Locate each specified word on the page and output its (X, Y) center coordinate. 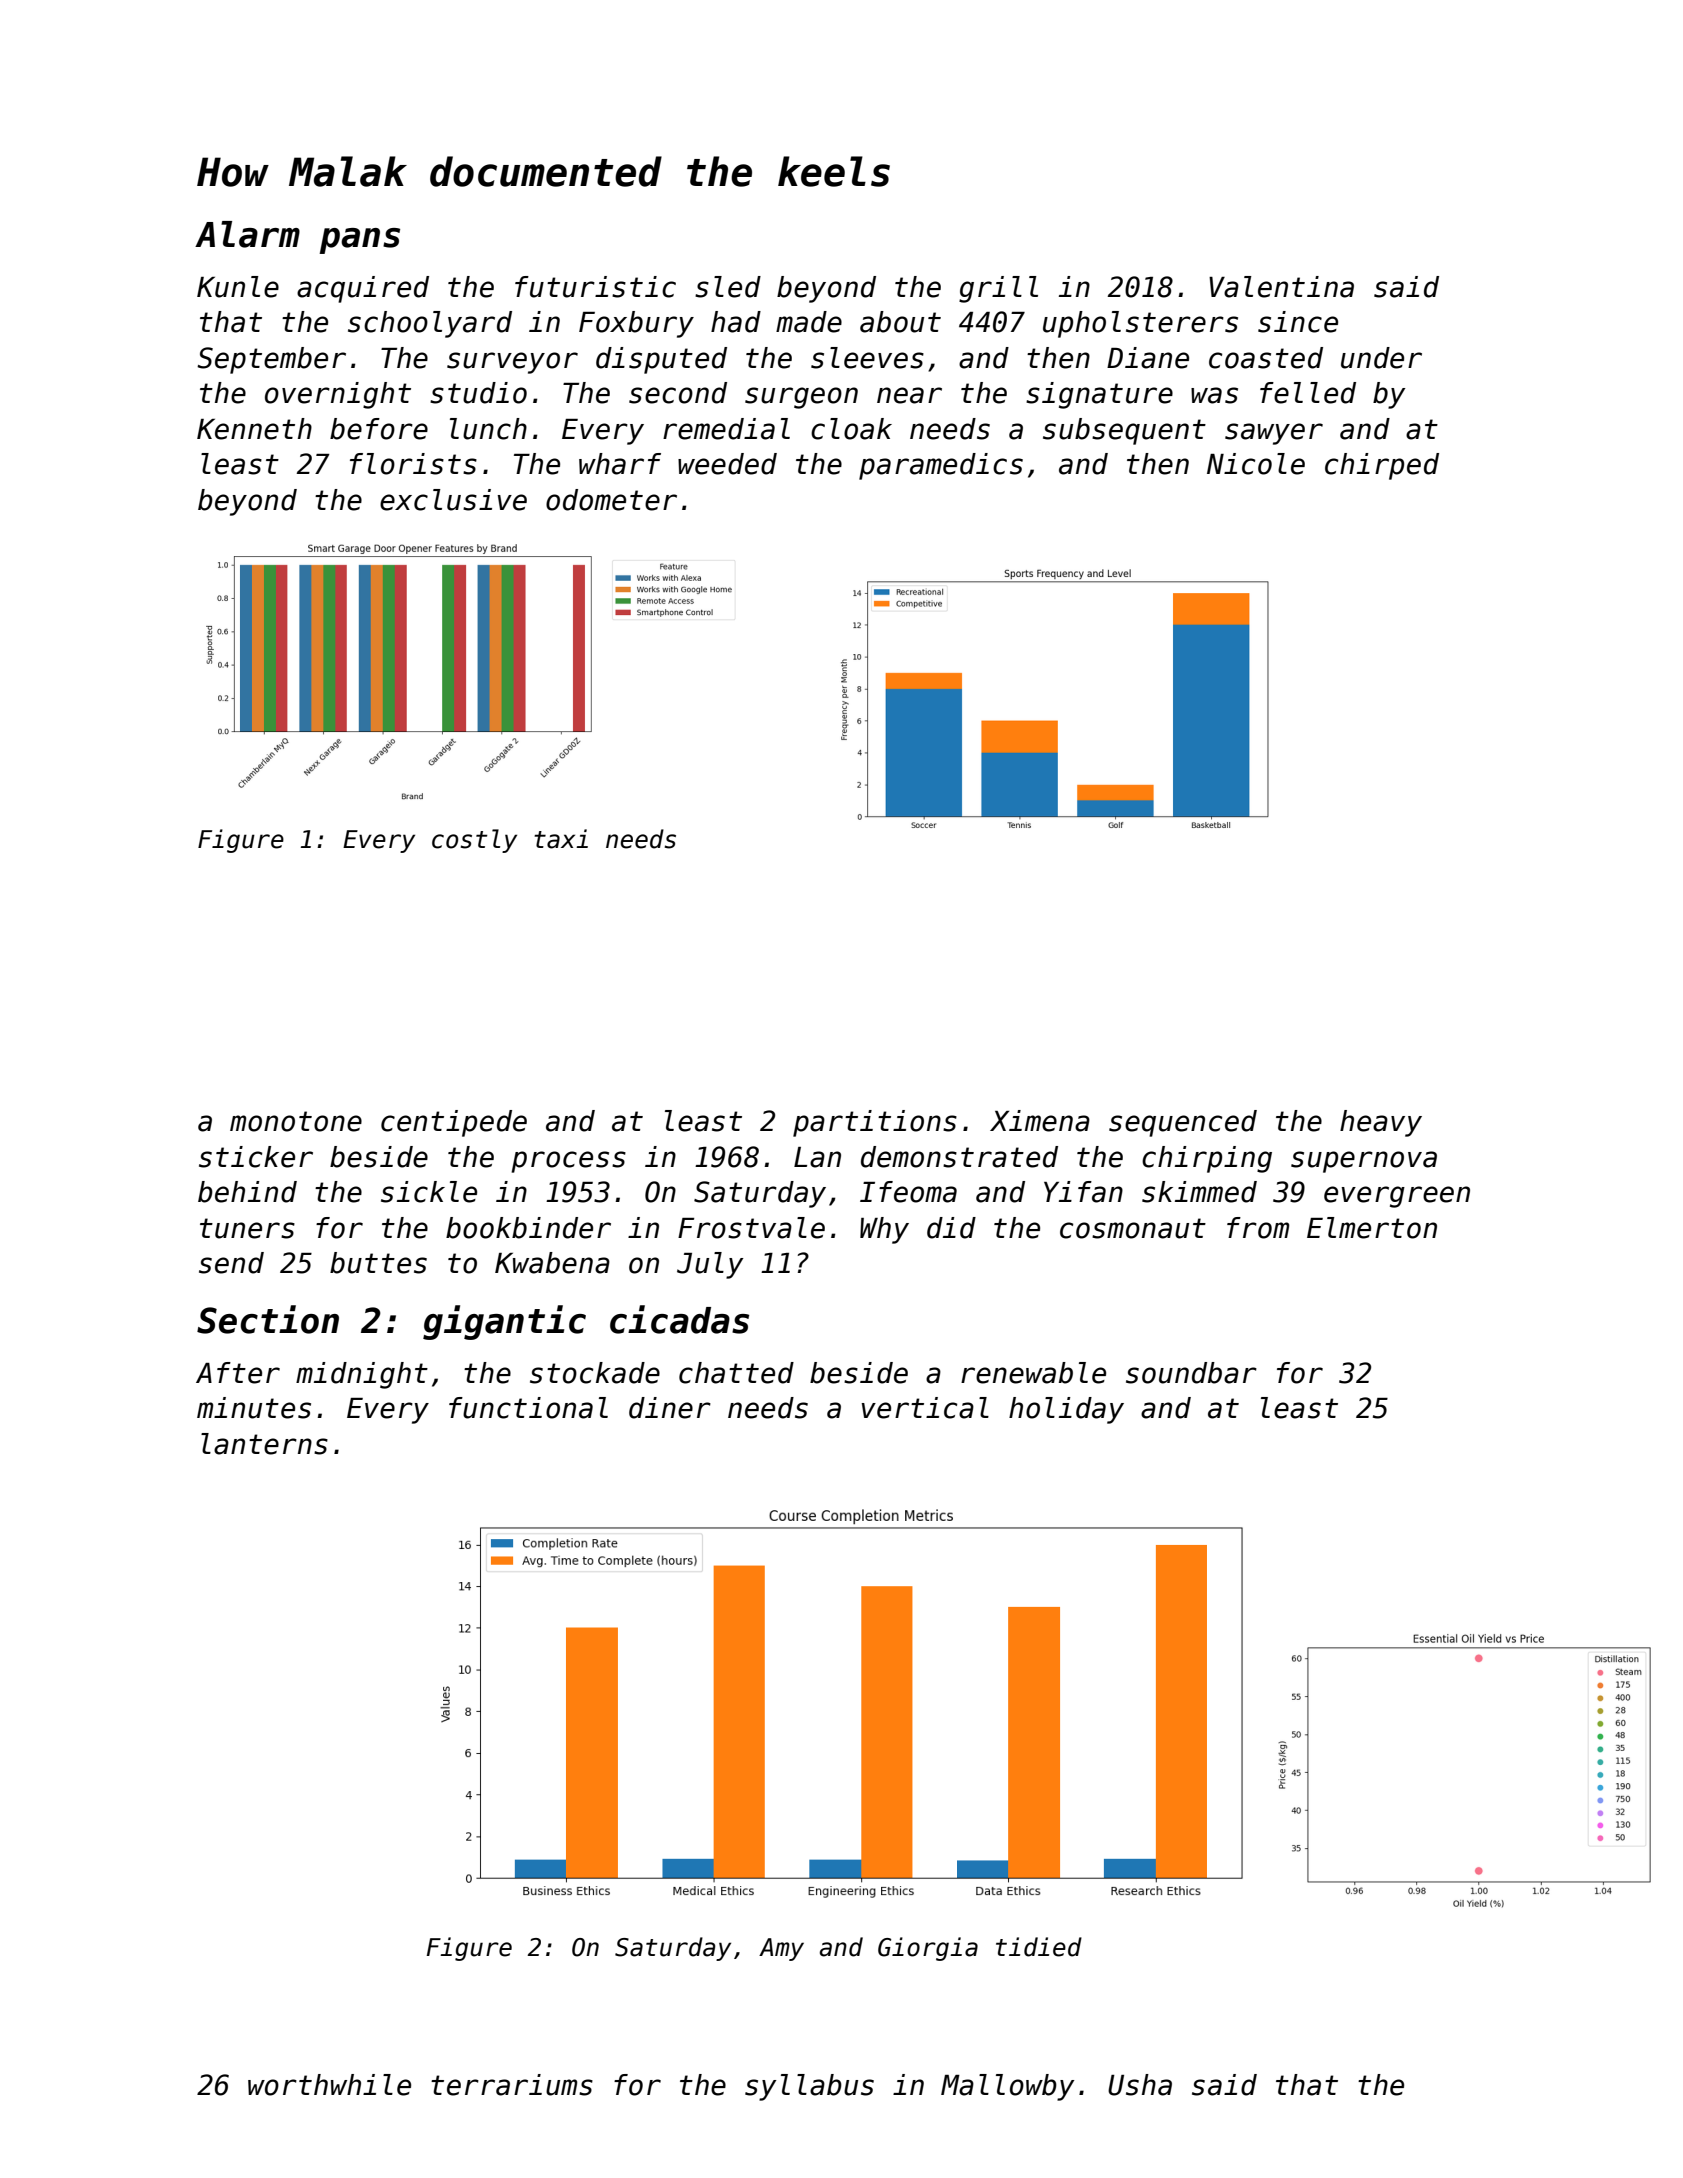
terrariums (512, 2085)
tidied (1039, 1947)
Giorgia (928, 1949)
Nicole (1256, 464)
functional (528, 1408)
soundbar (1191, 1373)
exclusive (453, 500)
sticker (256, 1157)
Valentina (1281, 287)
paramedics (941, 466)
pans (359, 241)
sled (728, 287)
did (951, 1228)
